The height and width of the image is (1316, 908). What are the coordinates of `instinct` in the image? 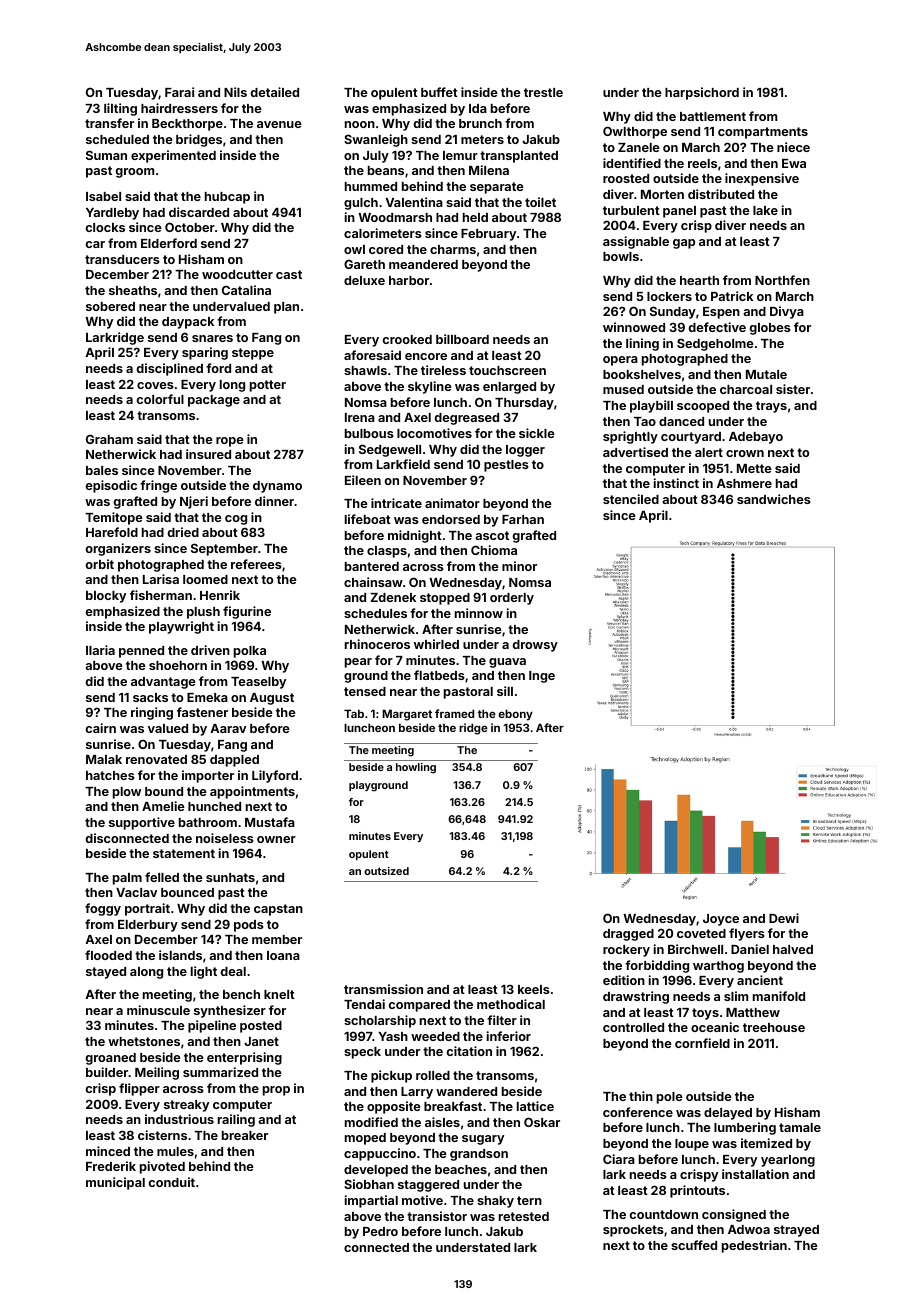 It's located at (676, 483).
